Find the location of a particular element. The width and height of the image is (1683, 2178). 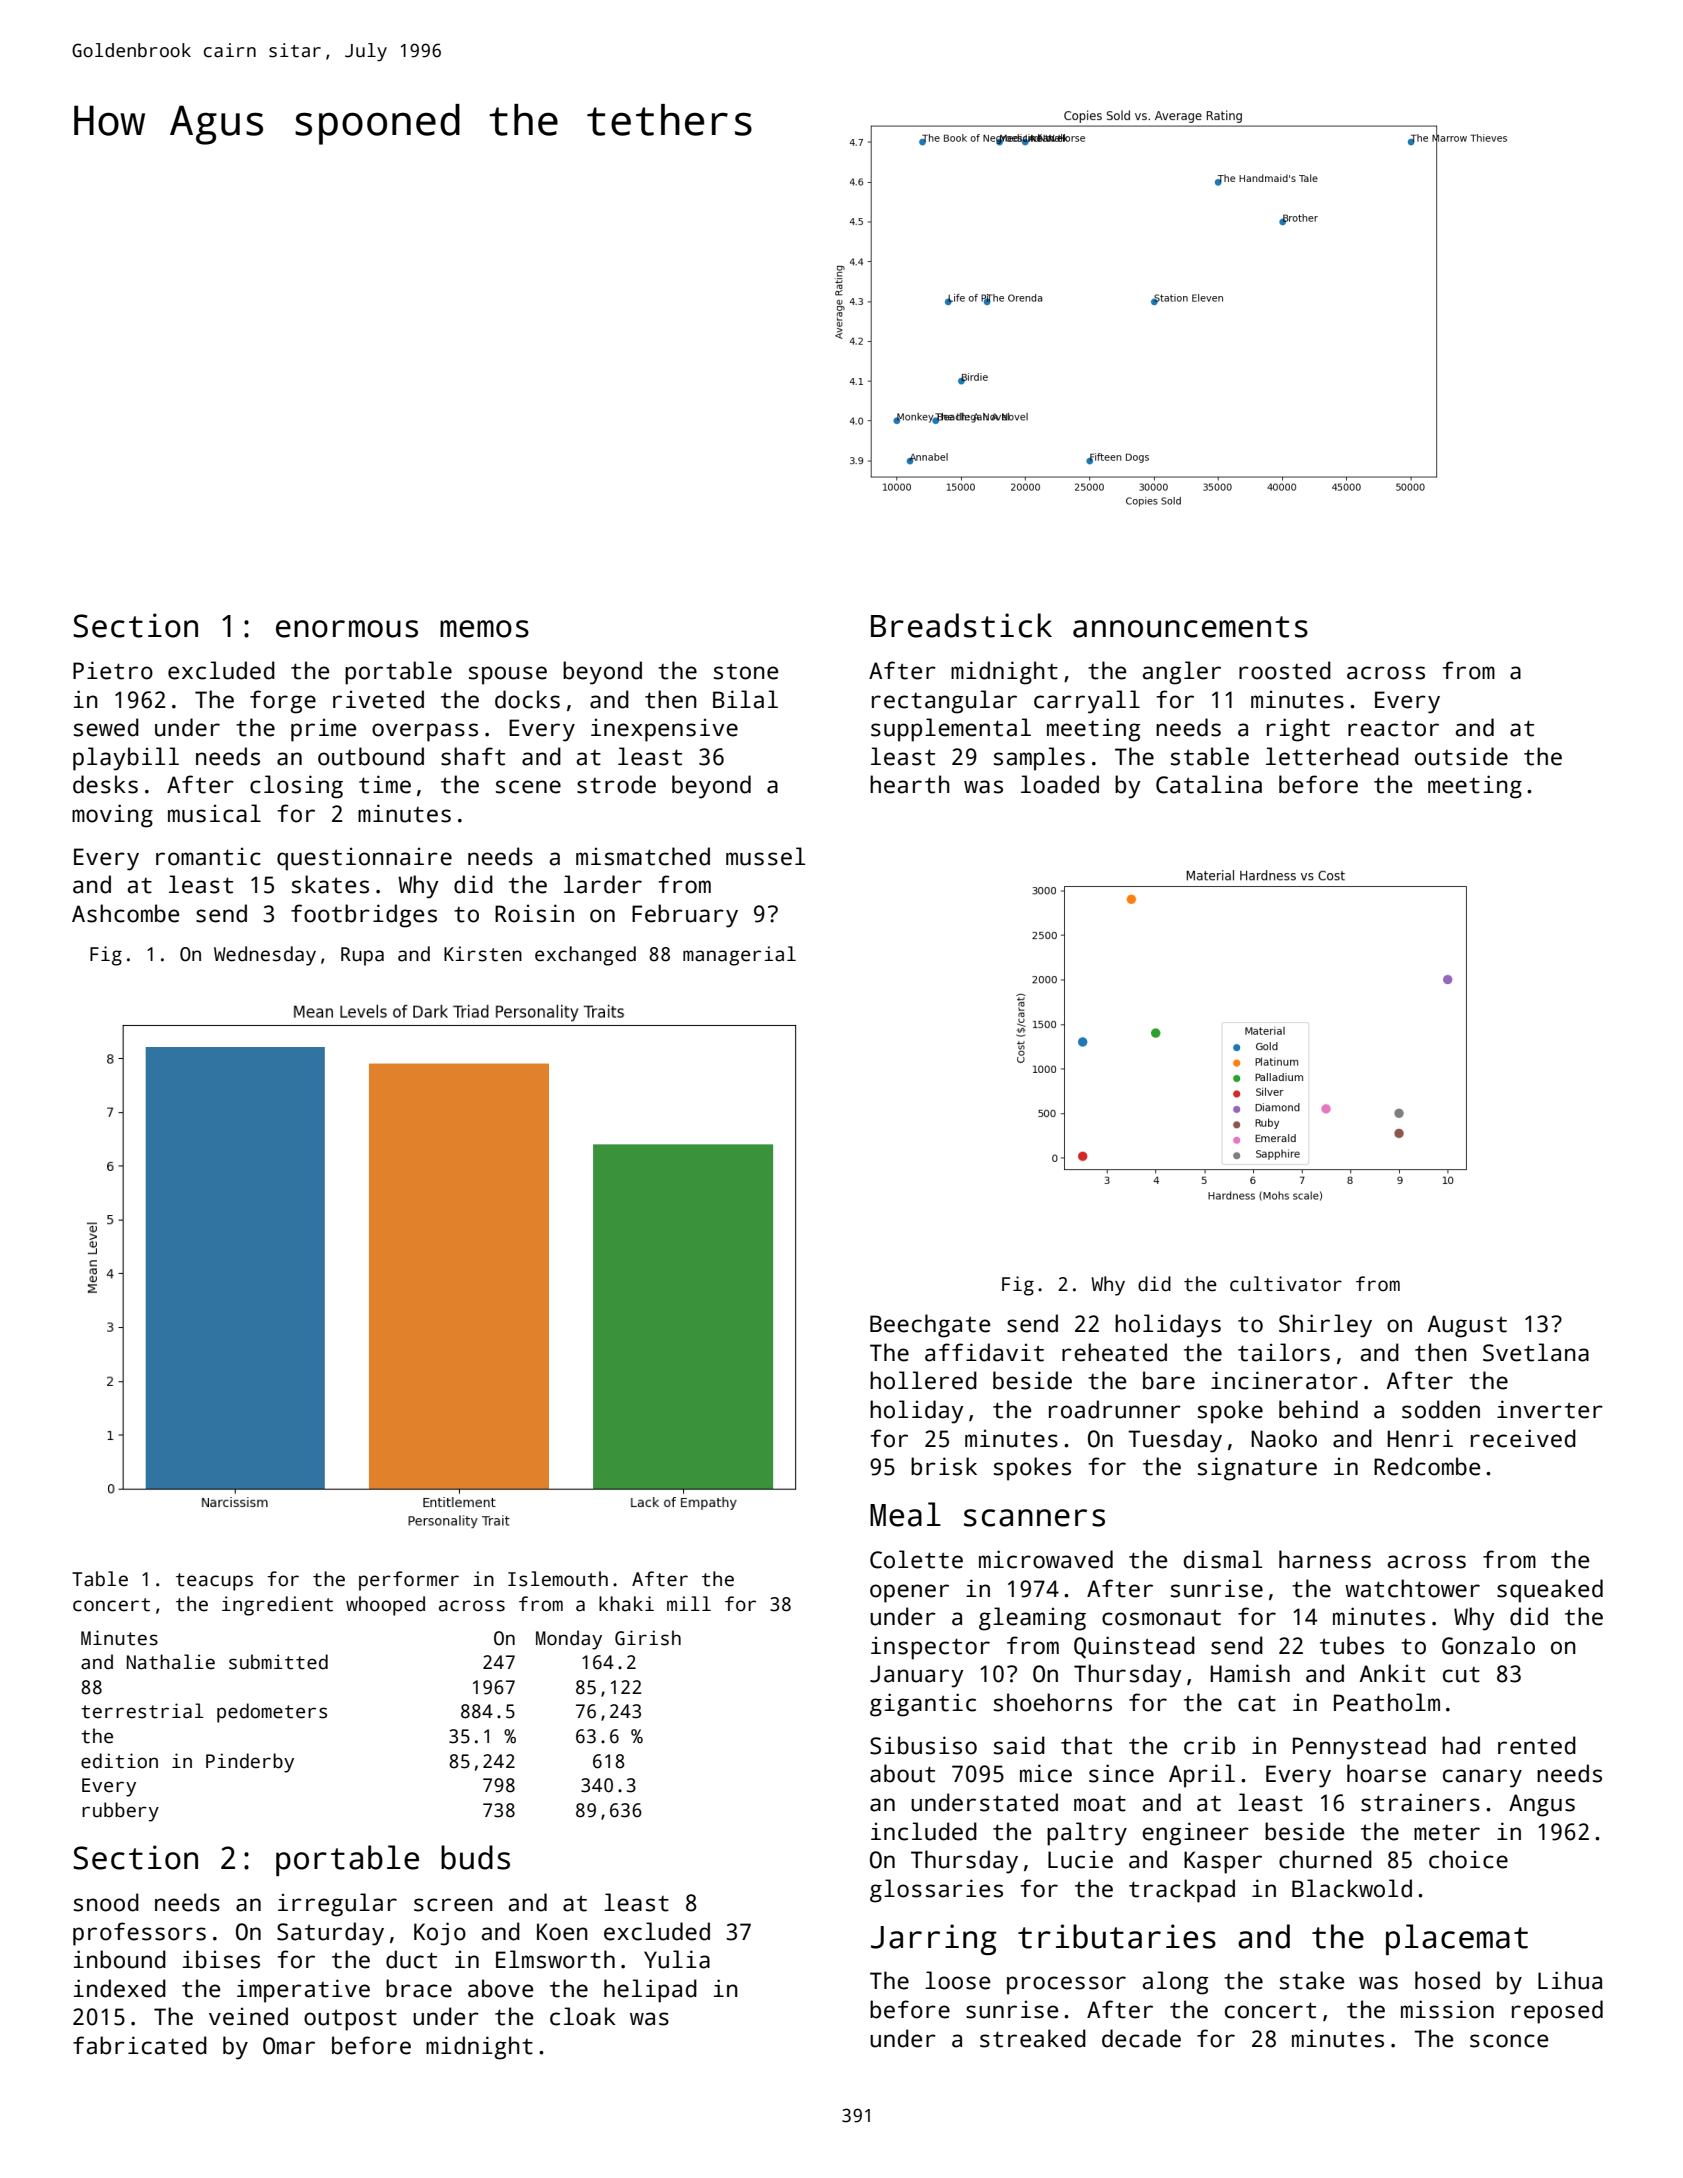

hosed is located at coordinates (1447, 1980).
